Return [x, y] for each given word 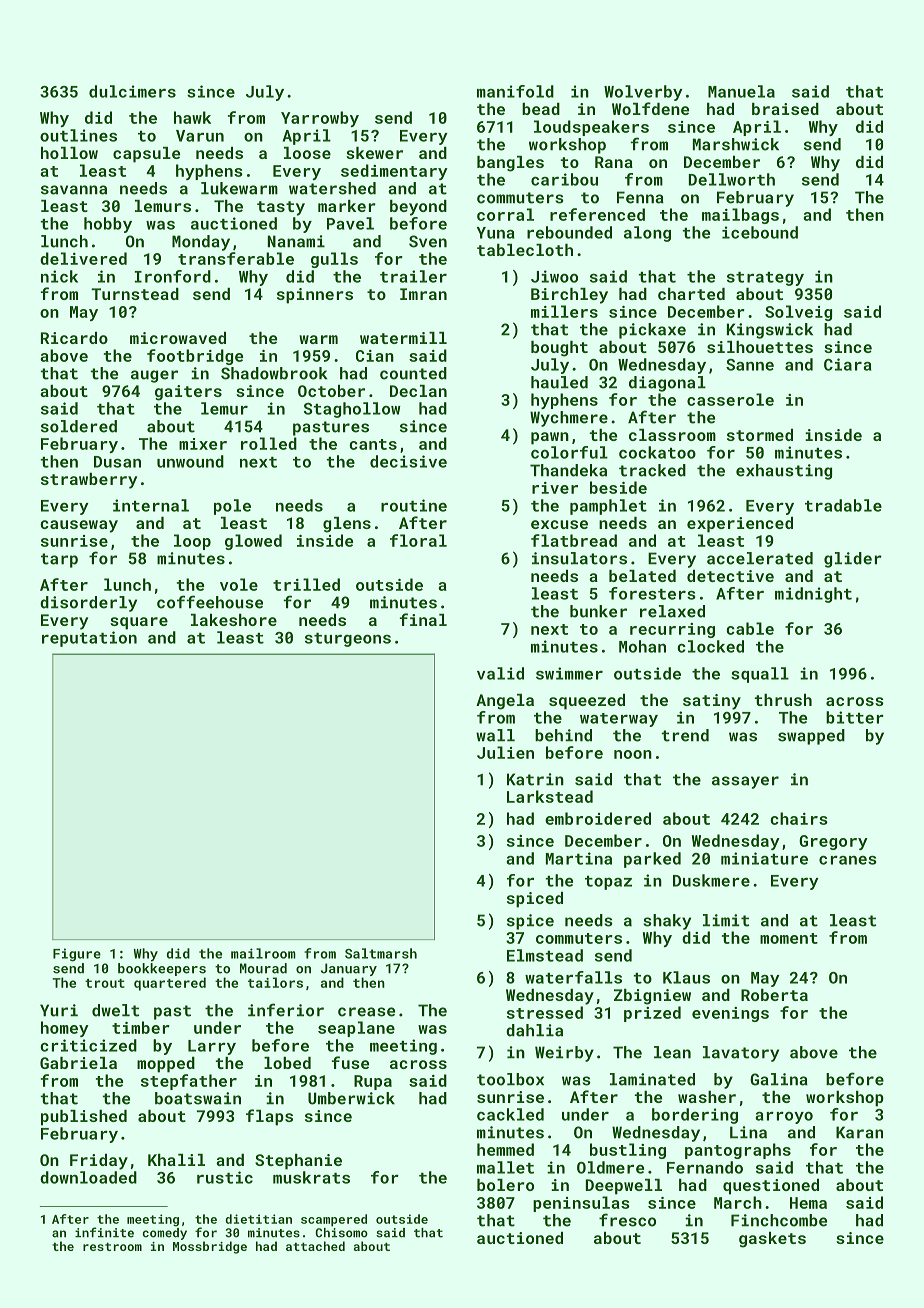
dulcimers [132, 91]
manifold [515, 91]
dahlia [534, 1030]
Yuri [59, 1010]
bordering [695, 1116]
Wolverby [643, 93]
